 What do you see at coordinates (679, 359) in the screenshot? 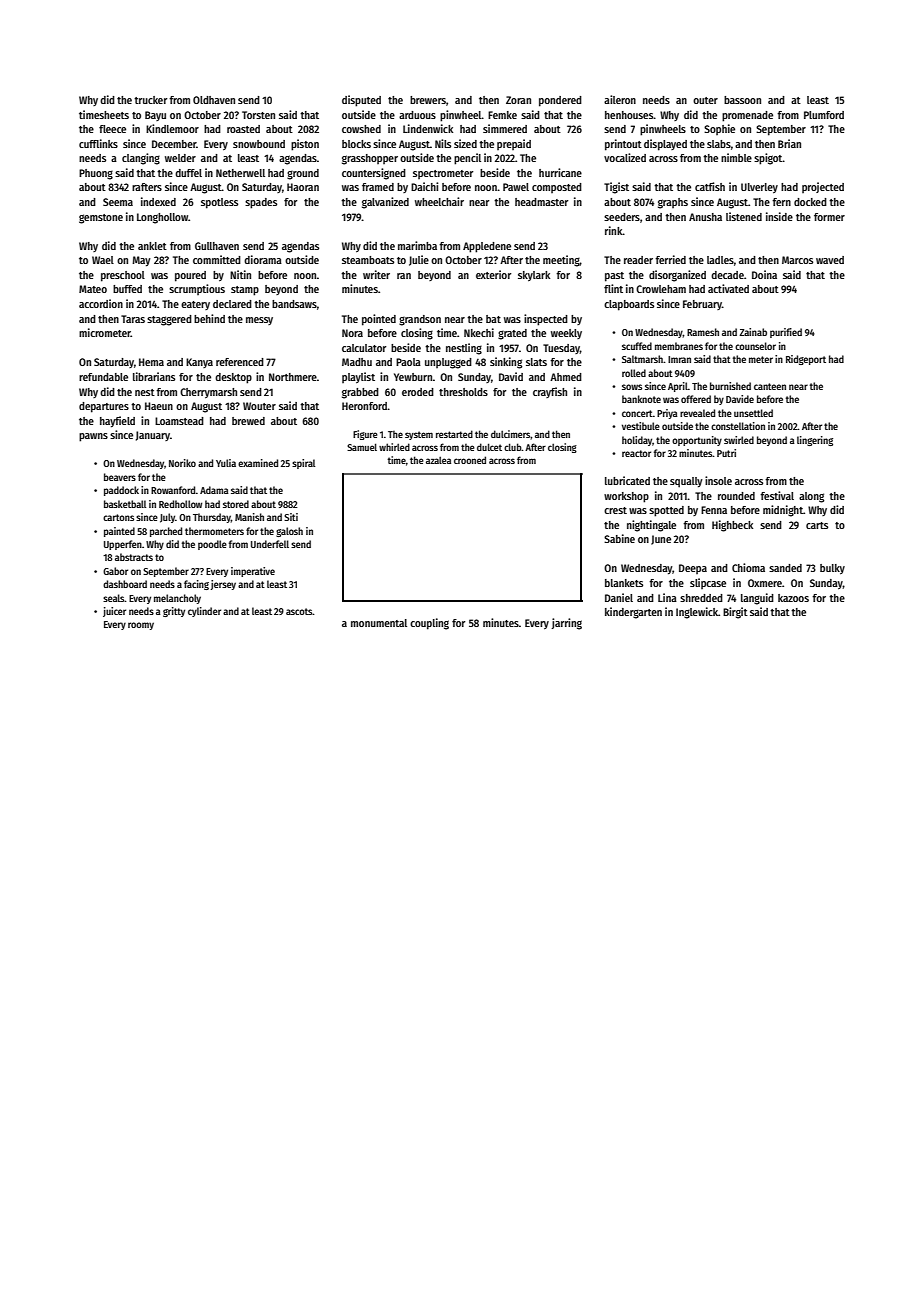
I see `Imran` at bounding box center [679, 359].
